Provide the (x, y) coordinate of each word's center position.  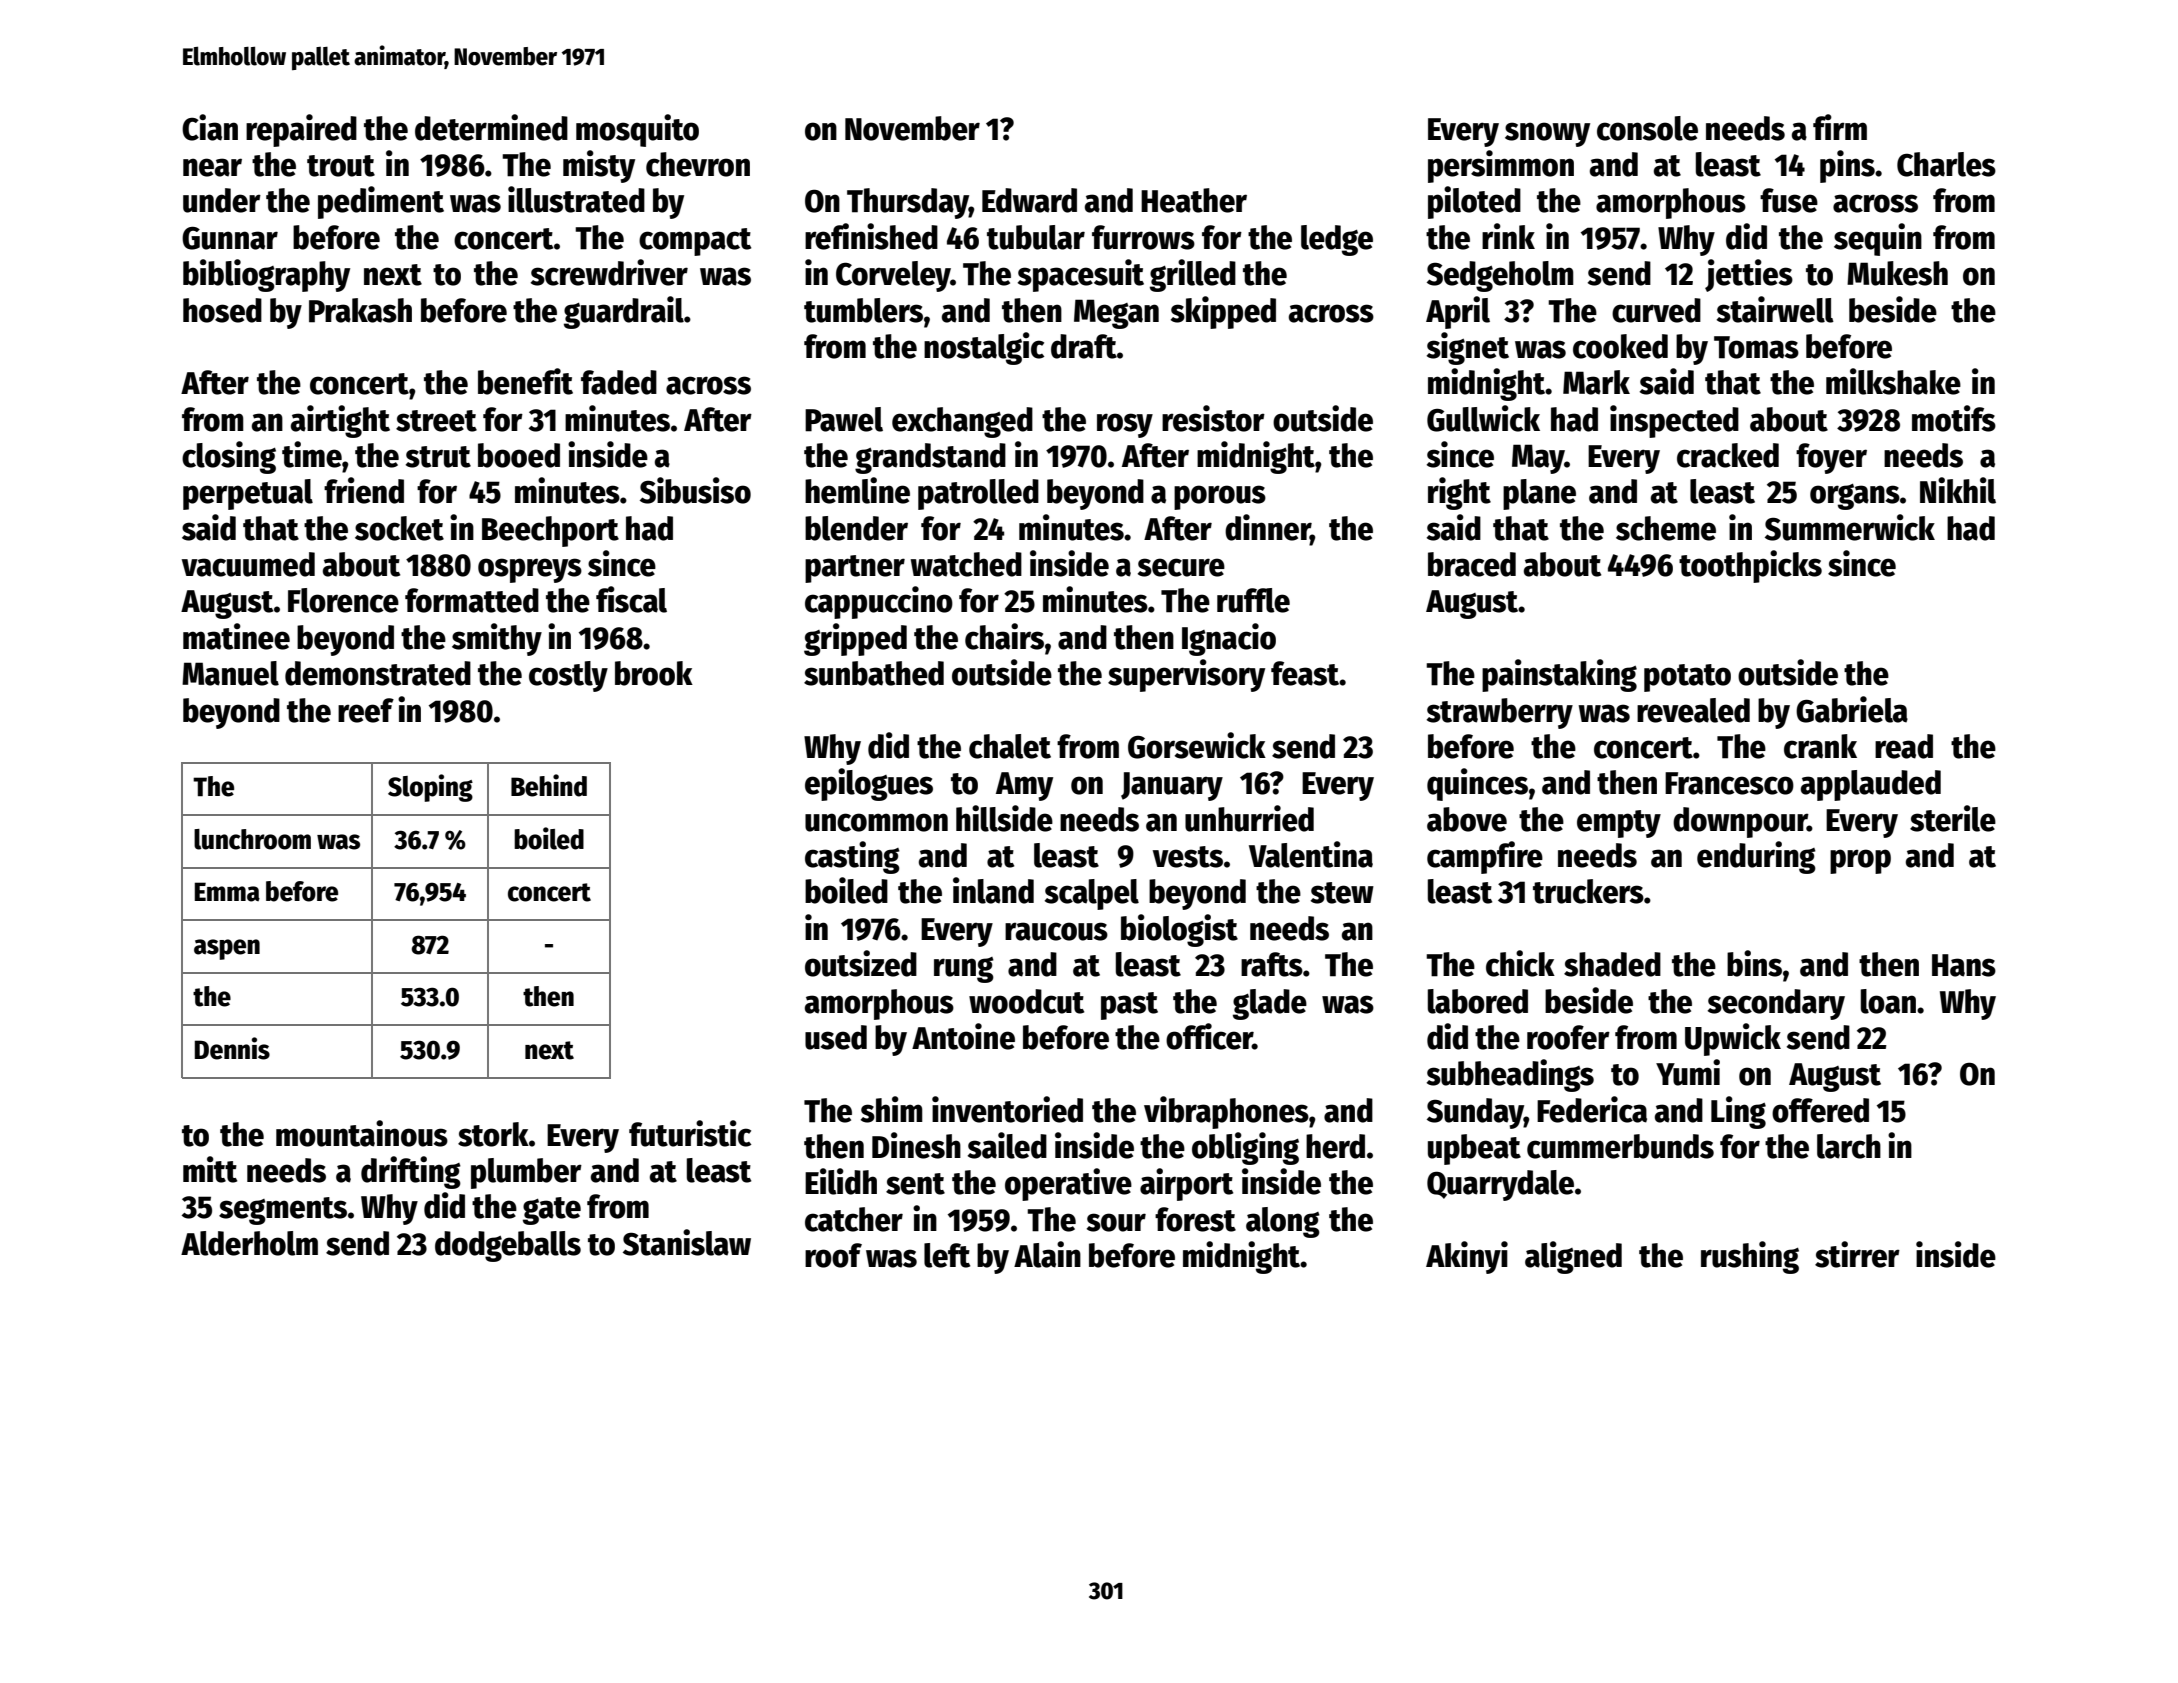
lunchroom (252, 839)
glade (1270, 1004)
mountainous (362, 1133)
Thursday (908, 203)
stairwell (1775, 309)
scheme (1666, 528)
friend (364, 490)
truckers (1588, 891)
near (212, 167)
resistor (1213, 418)
